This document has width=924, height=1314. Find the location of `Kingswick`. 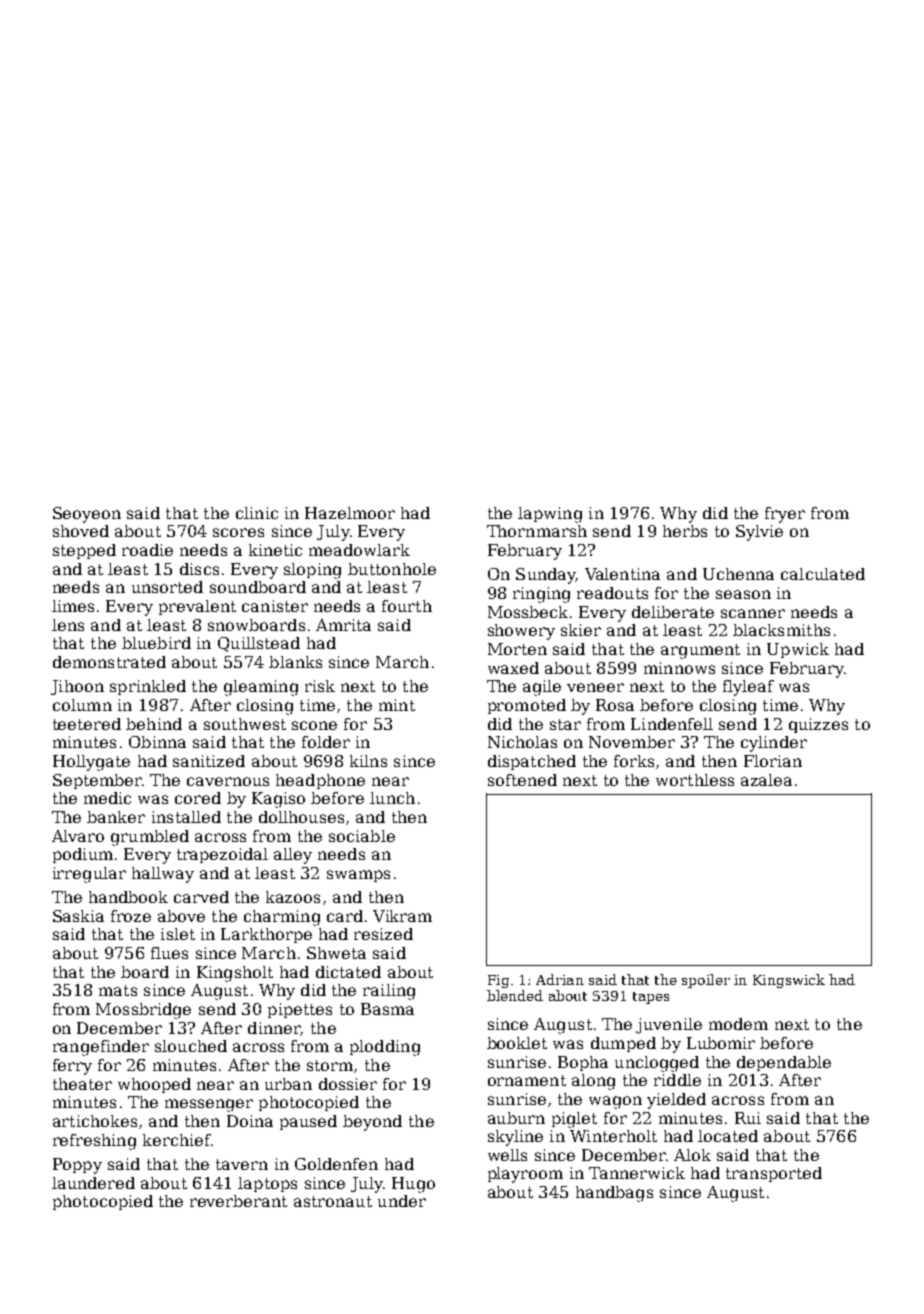

Kingswick is located at coordinates (789, 981).
